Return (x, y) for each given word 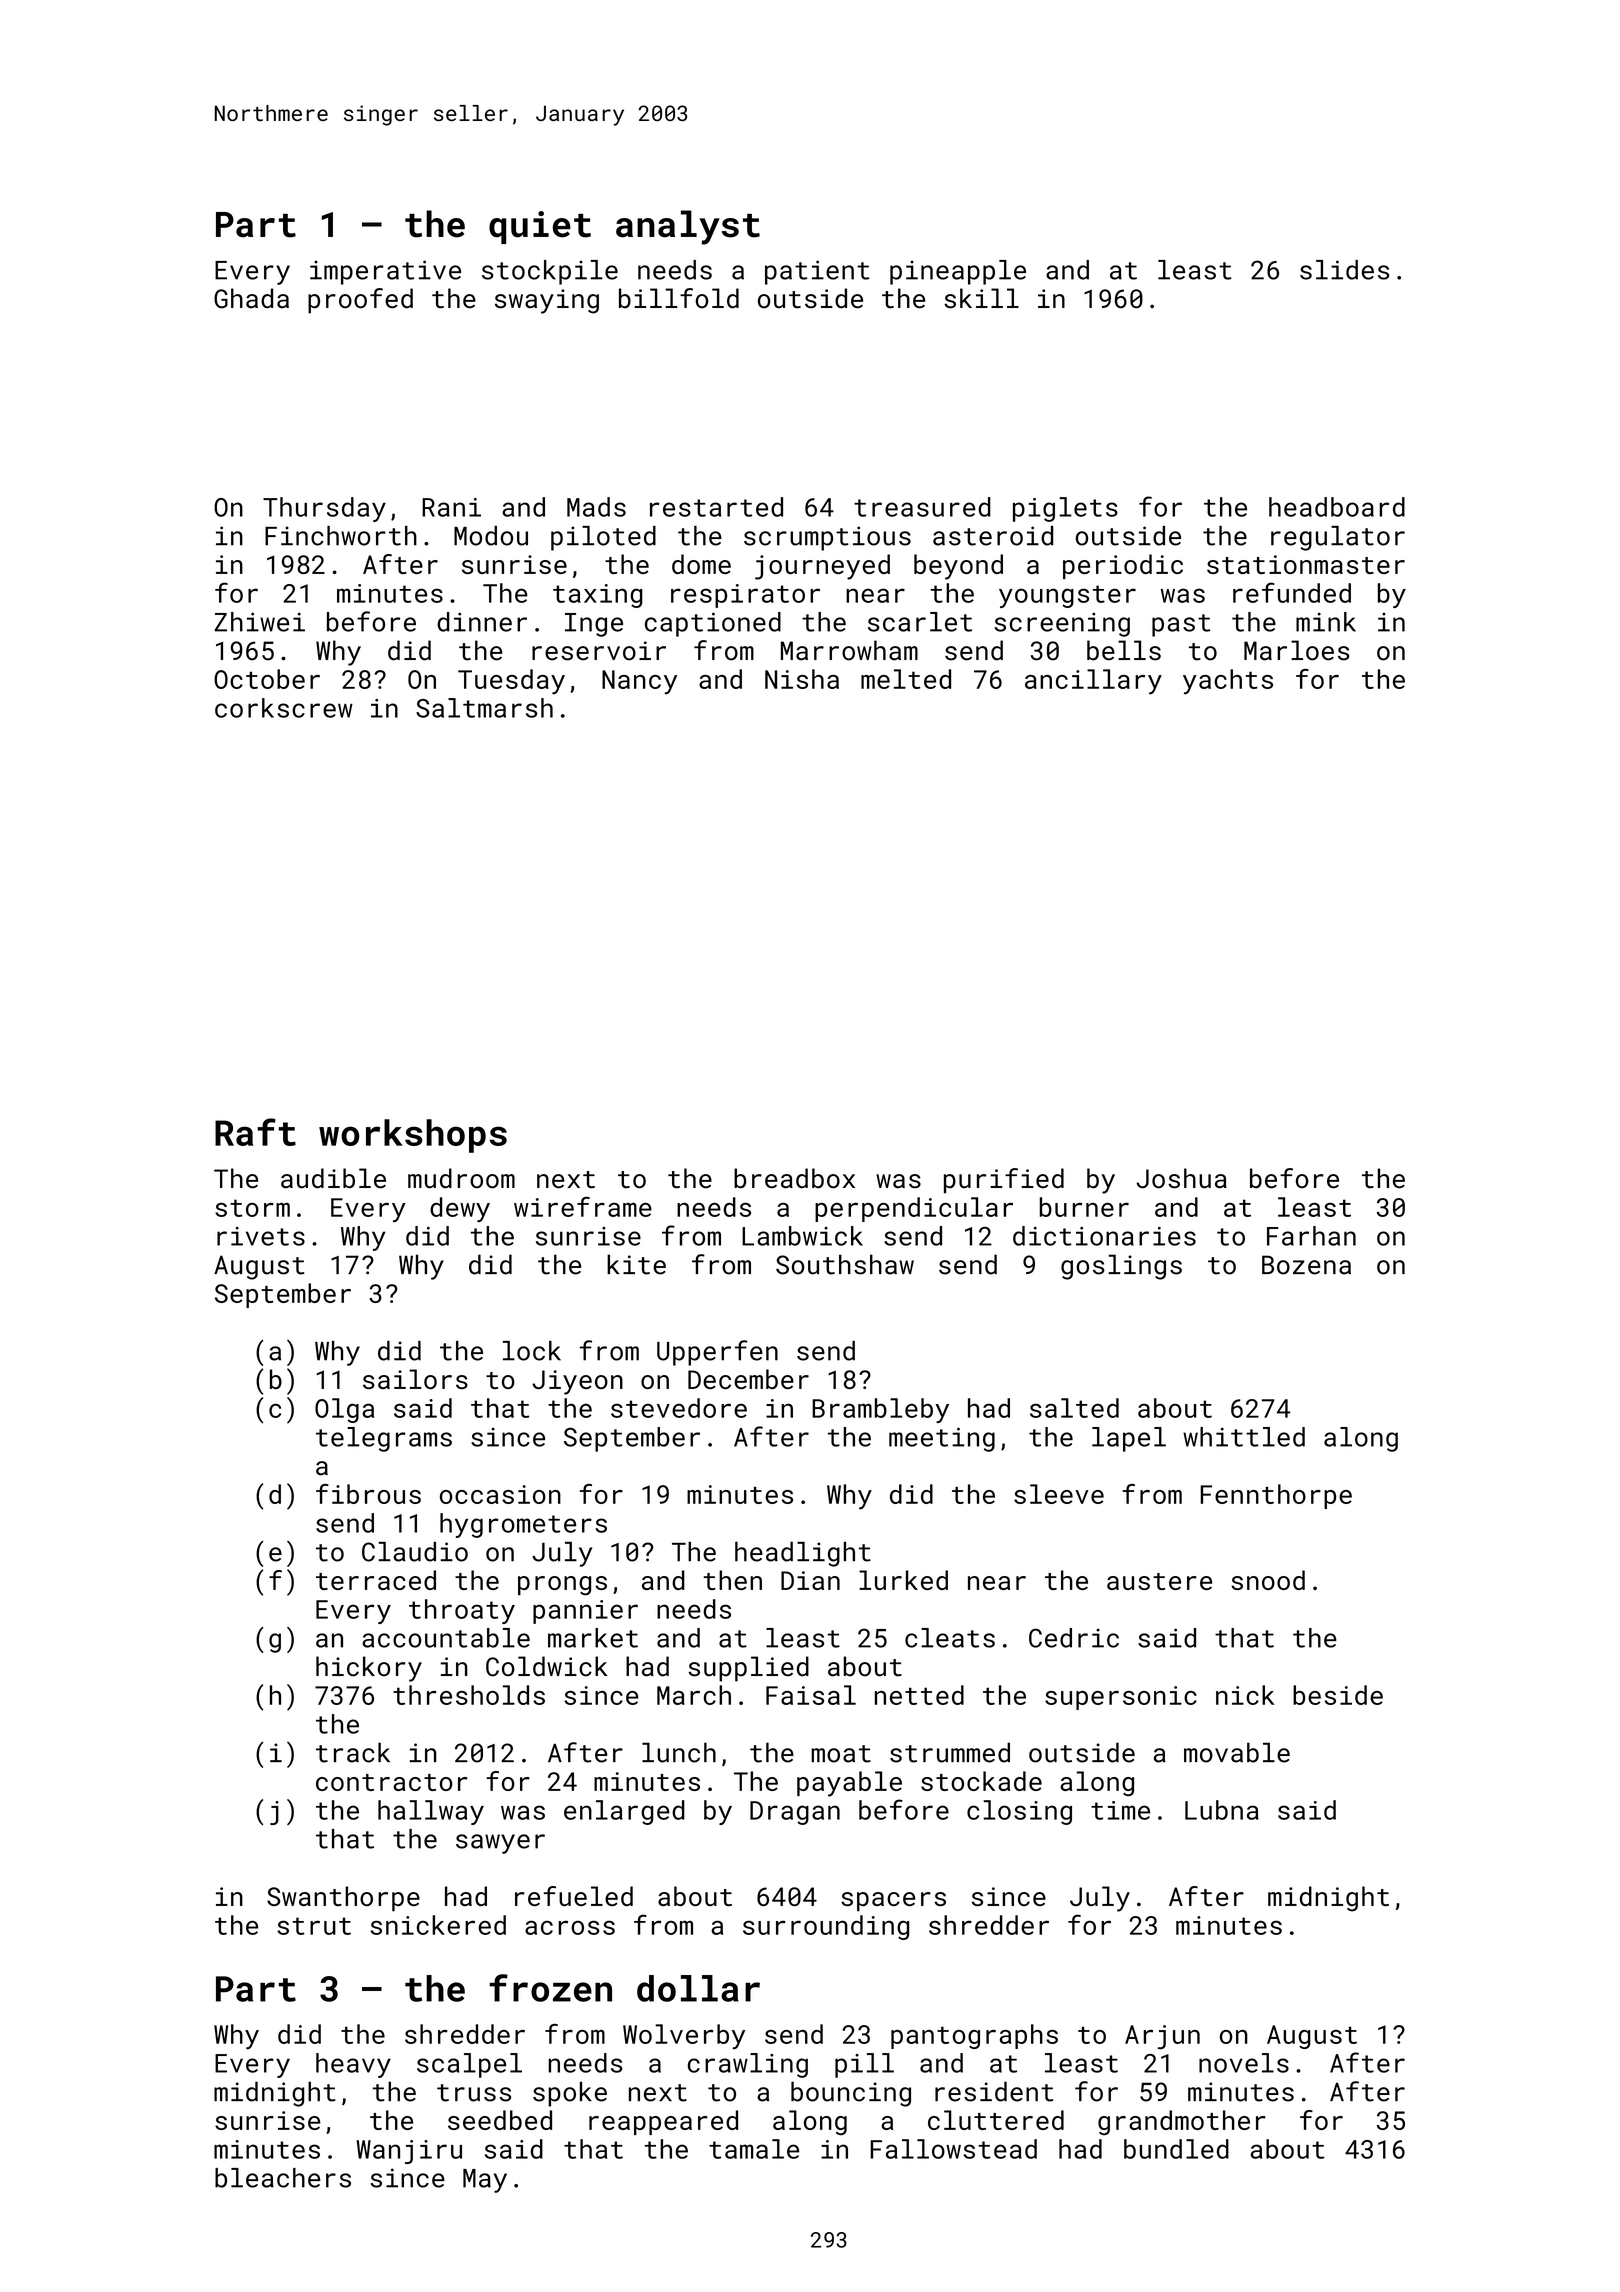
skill (981, 298)
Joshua (1181, 1178)
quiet (540, 227)
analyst (688, 227)
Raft (255, 1132)
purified (1004, 1181)
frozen (550, 1988)
